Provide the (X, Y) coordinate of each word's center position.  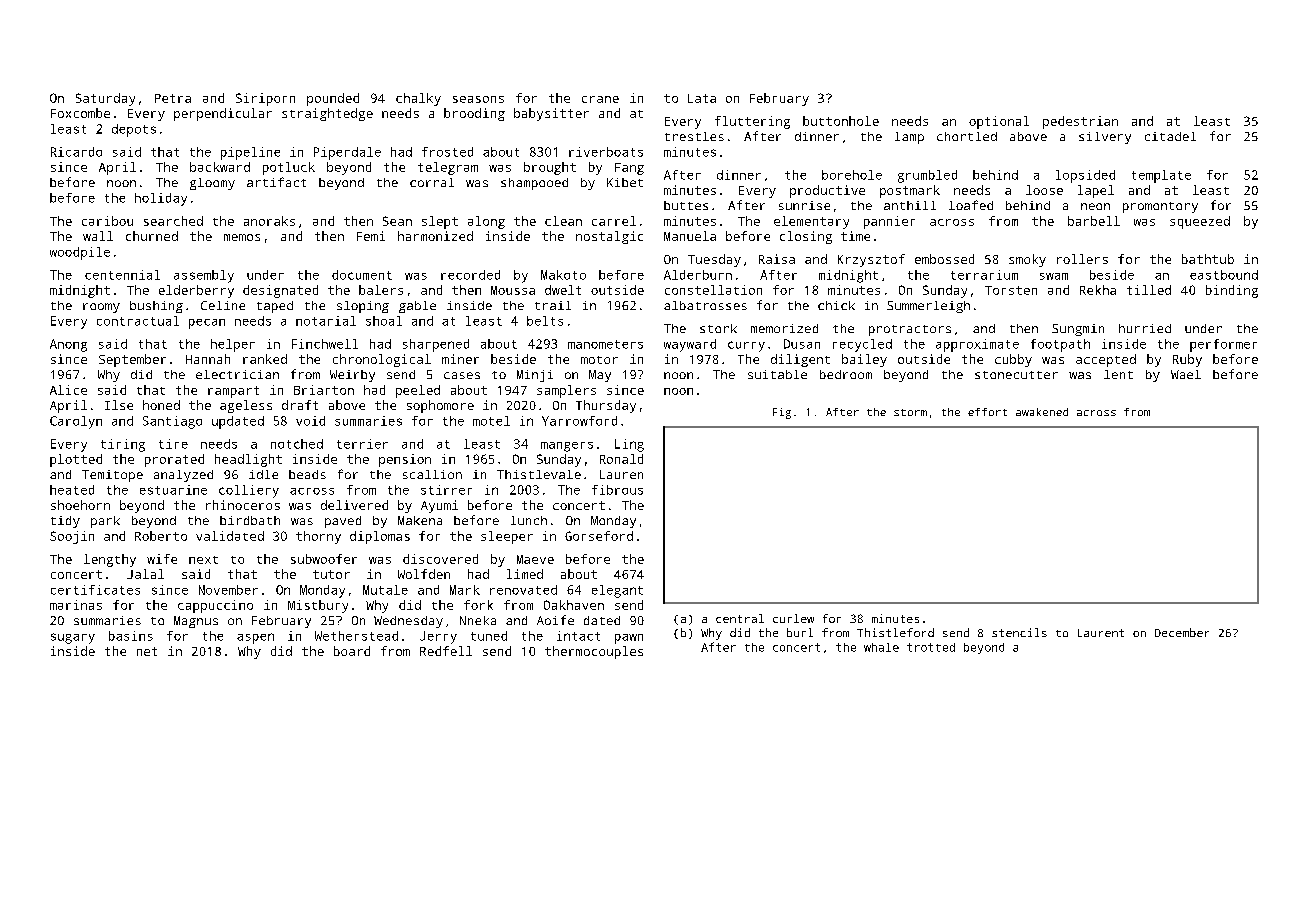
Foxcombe (80, 113)
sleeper (507, 537)
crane (600, 99)
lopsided (1085, 176)
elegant (617, 591)
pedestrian (1080, 122)
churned (152, 236)
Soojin (72, 537)
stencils (1019, 632)
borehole (852, 175)
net (147, 651)
